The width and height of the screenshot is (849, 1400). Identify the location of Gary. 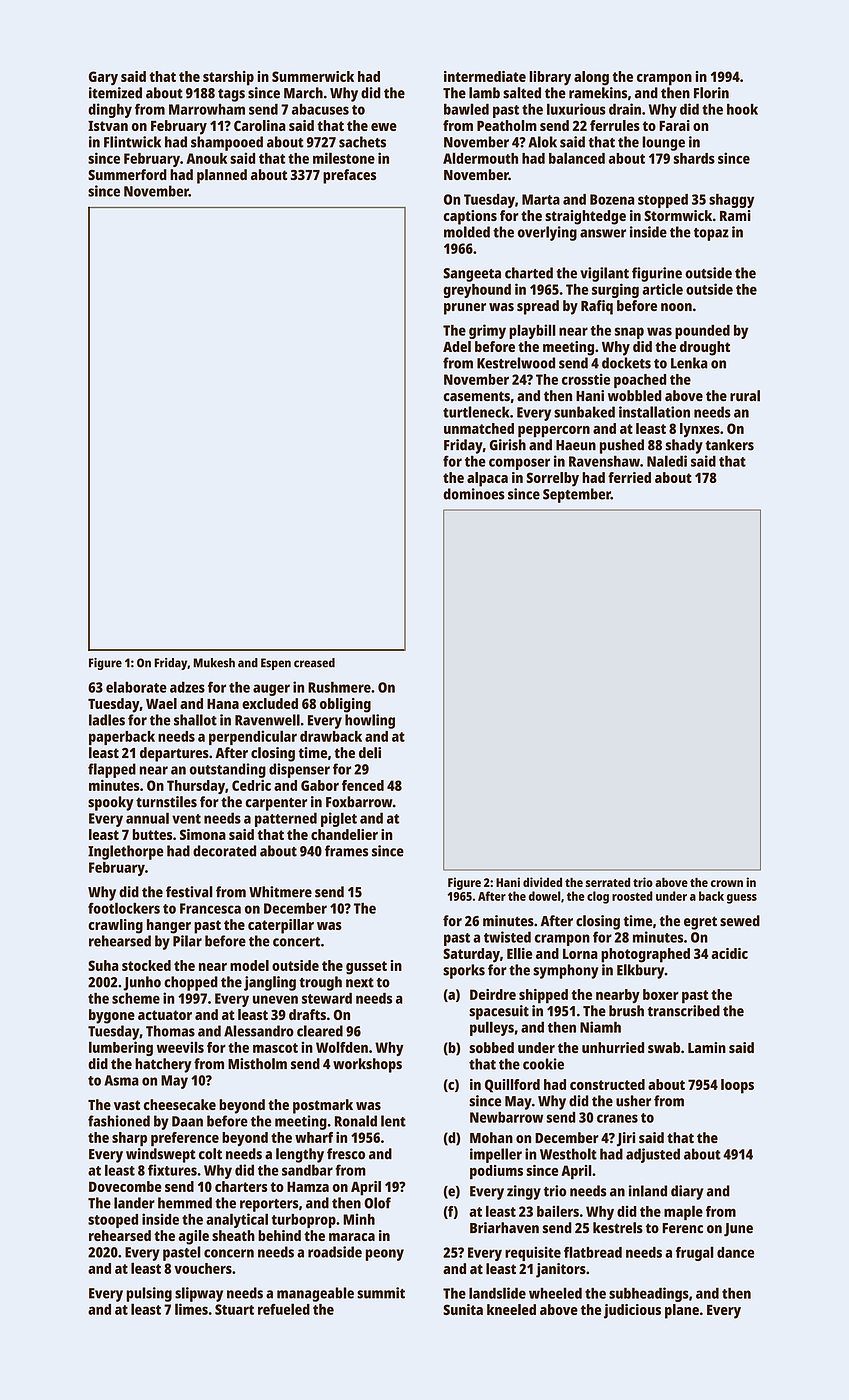
(103, 78).
